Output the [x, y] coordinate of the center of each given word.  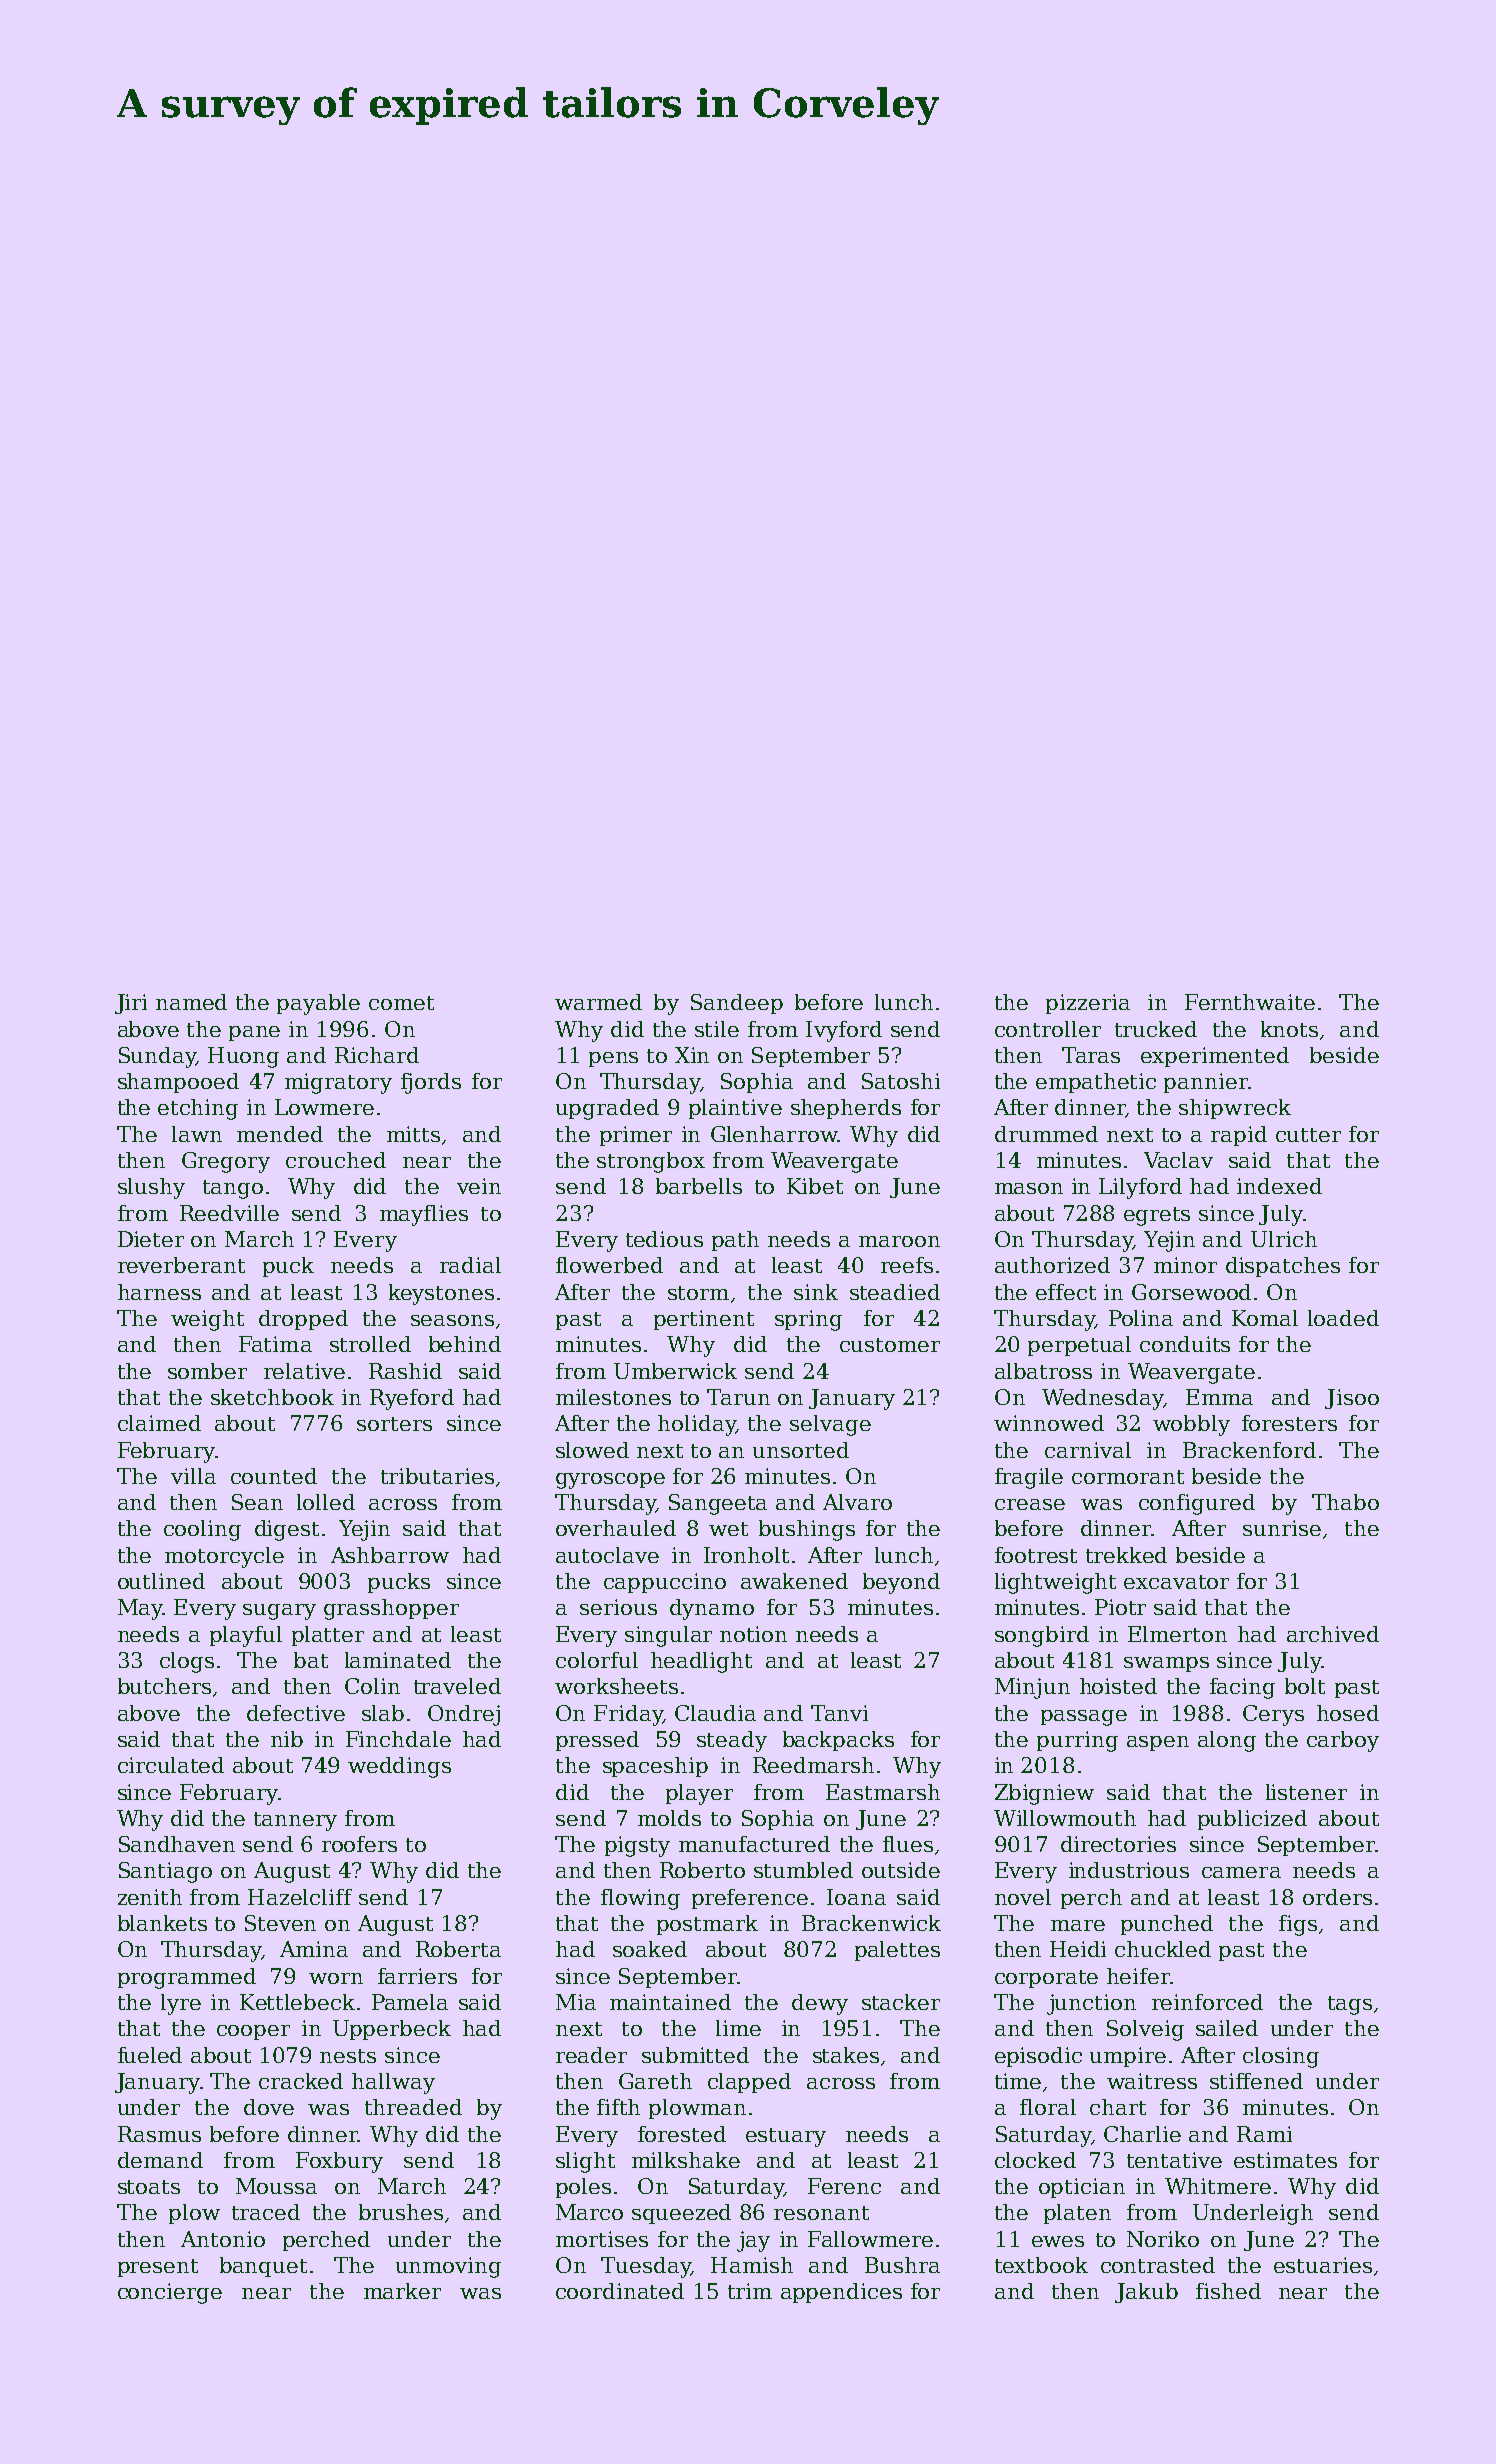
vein [479, 1186]
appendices [841, 2293]
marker [402, 2291]
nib [287, 1739]
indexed [1279, 1186]
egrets [1157, 1216]
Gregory [226, 1162]
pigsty [637, 1846]
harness [159, 1292]
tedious [664, 1239]
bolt [1305, 1686]
